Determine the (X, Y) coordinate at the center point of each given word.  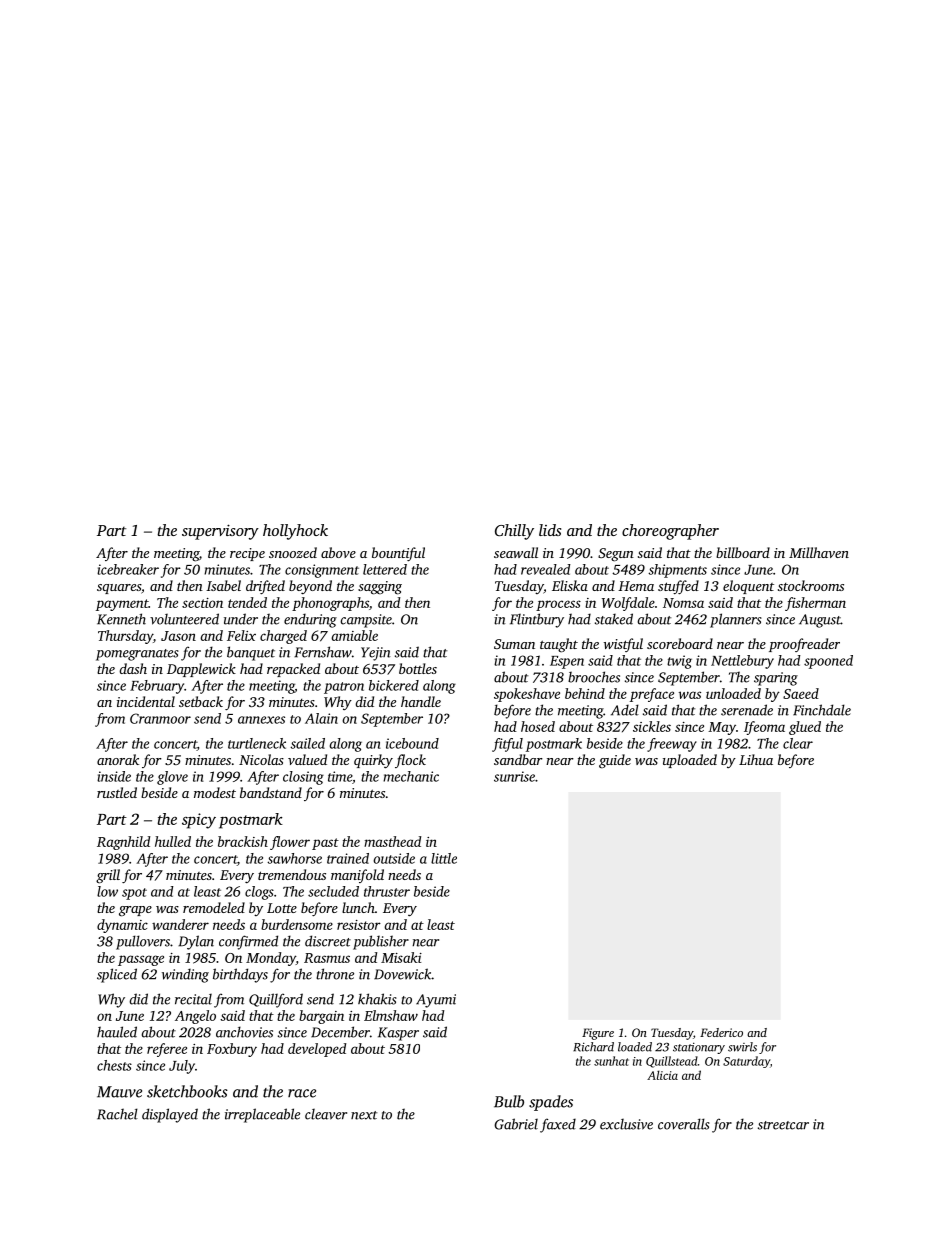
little (444, 858)
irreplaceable (262, 1115)
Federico (721, 1032)
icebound (412, 743)
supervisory (220, 532)
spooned (828, 662)
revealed (546, 569)
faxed (558, 1125)
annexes (261, 720)
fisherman (815, 604)
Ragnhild (123, 843)
